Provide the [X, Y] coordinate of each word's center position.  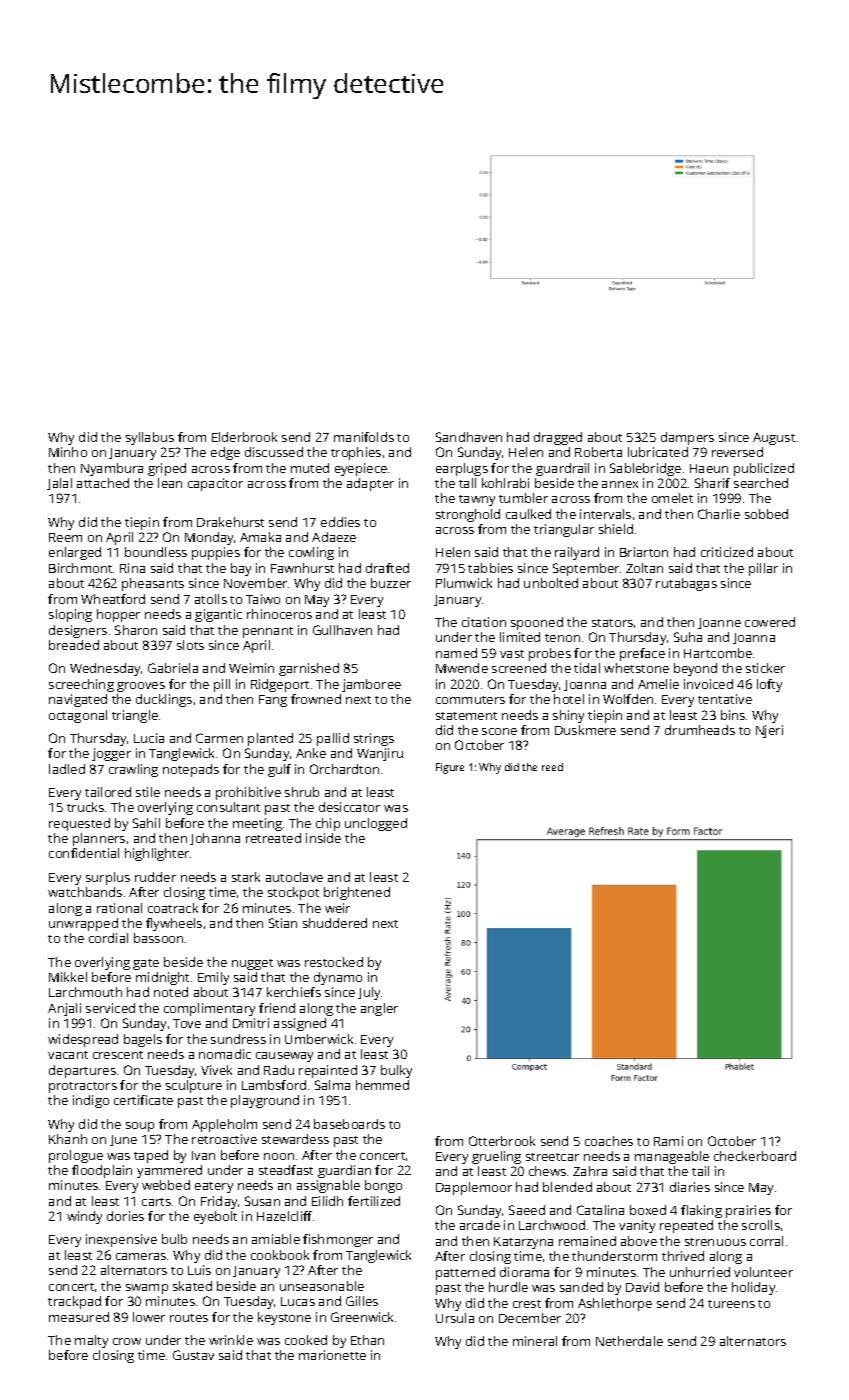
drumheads [700, 730]
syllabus [150, 438]
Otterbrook [502, 1141]
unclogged [376, 824]
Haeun [709, 468]
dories [125, 1216]
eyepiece [361, 469]
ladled [67, 769]
